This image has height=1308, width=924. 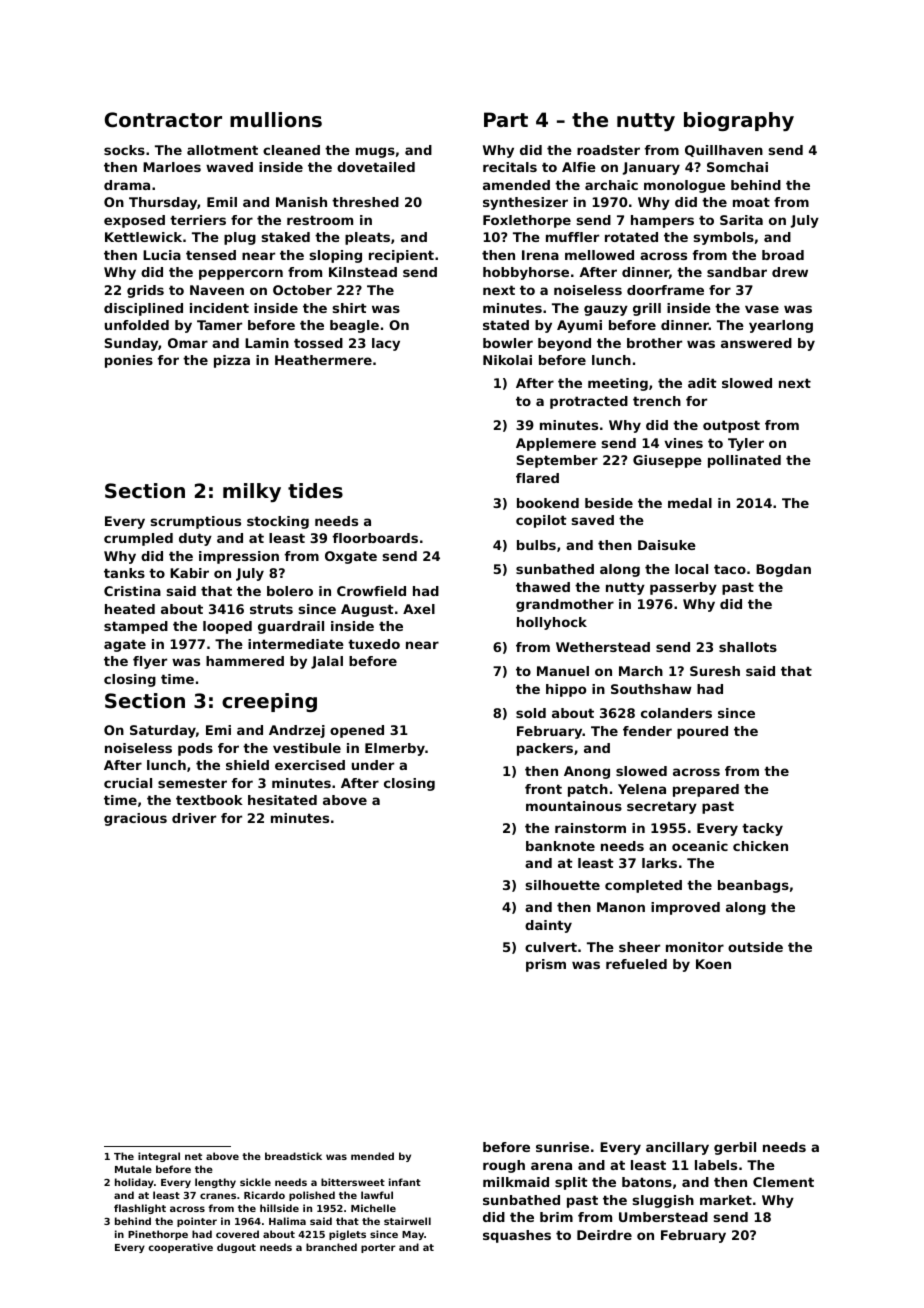 What do you see at coordinates (163, 120) in the image?
I see `Contractor` at bounding box center [163, 120].
